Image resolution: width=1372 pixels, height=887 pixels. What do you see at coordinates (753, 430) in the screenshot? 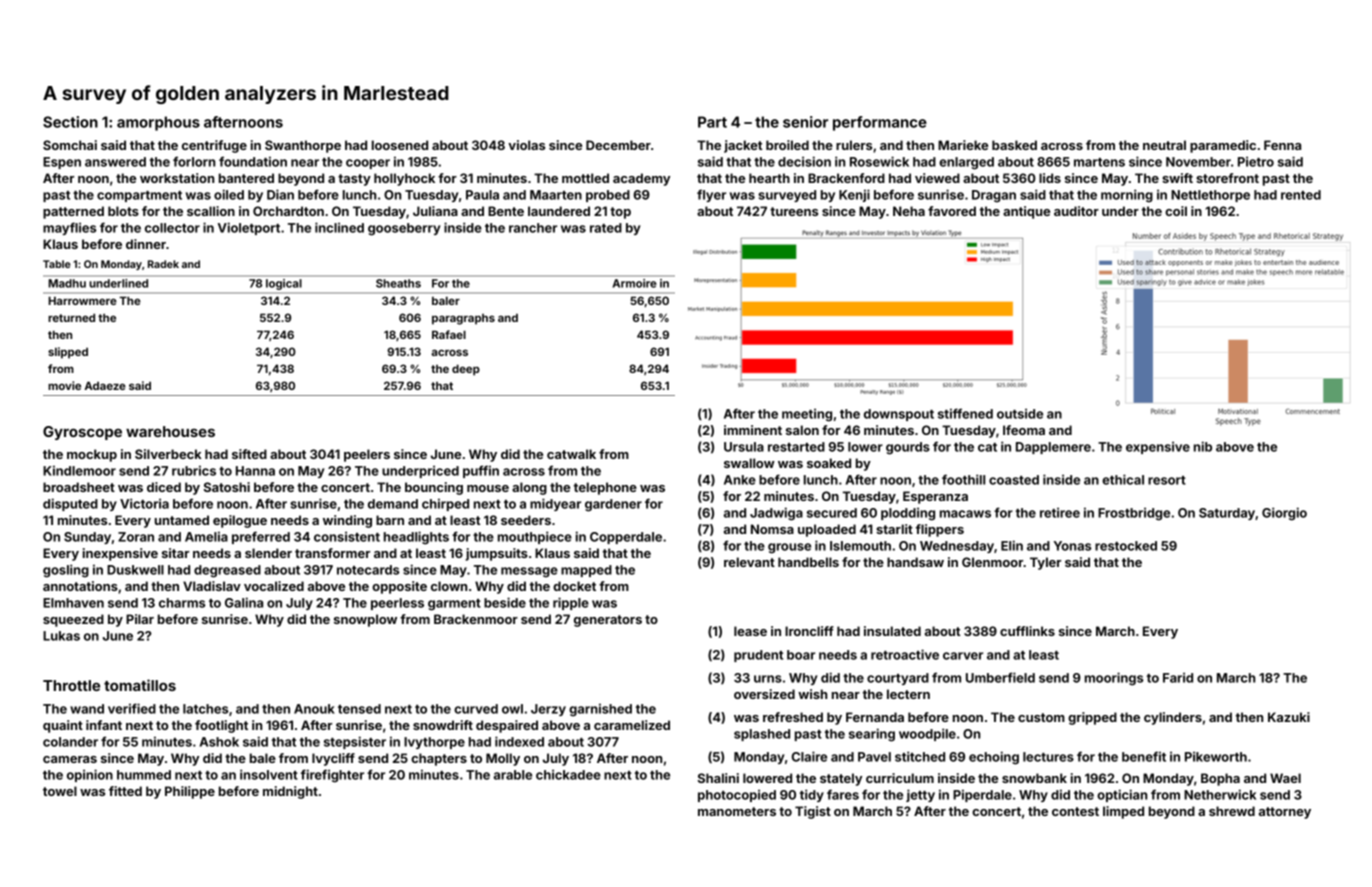
I see `imminent` at bounding box center [753, 430].
